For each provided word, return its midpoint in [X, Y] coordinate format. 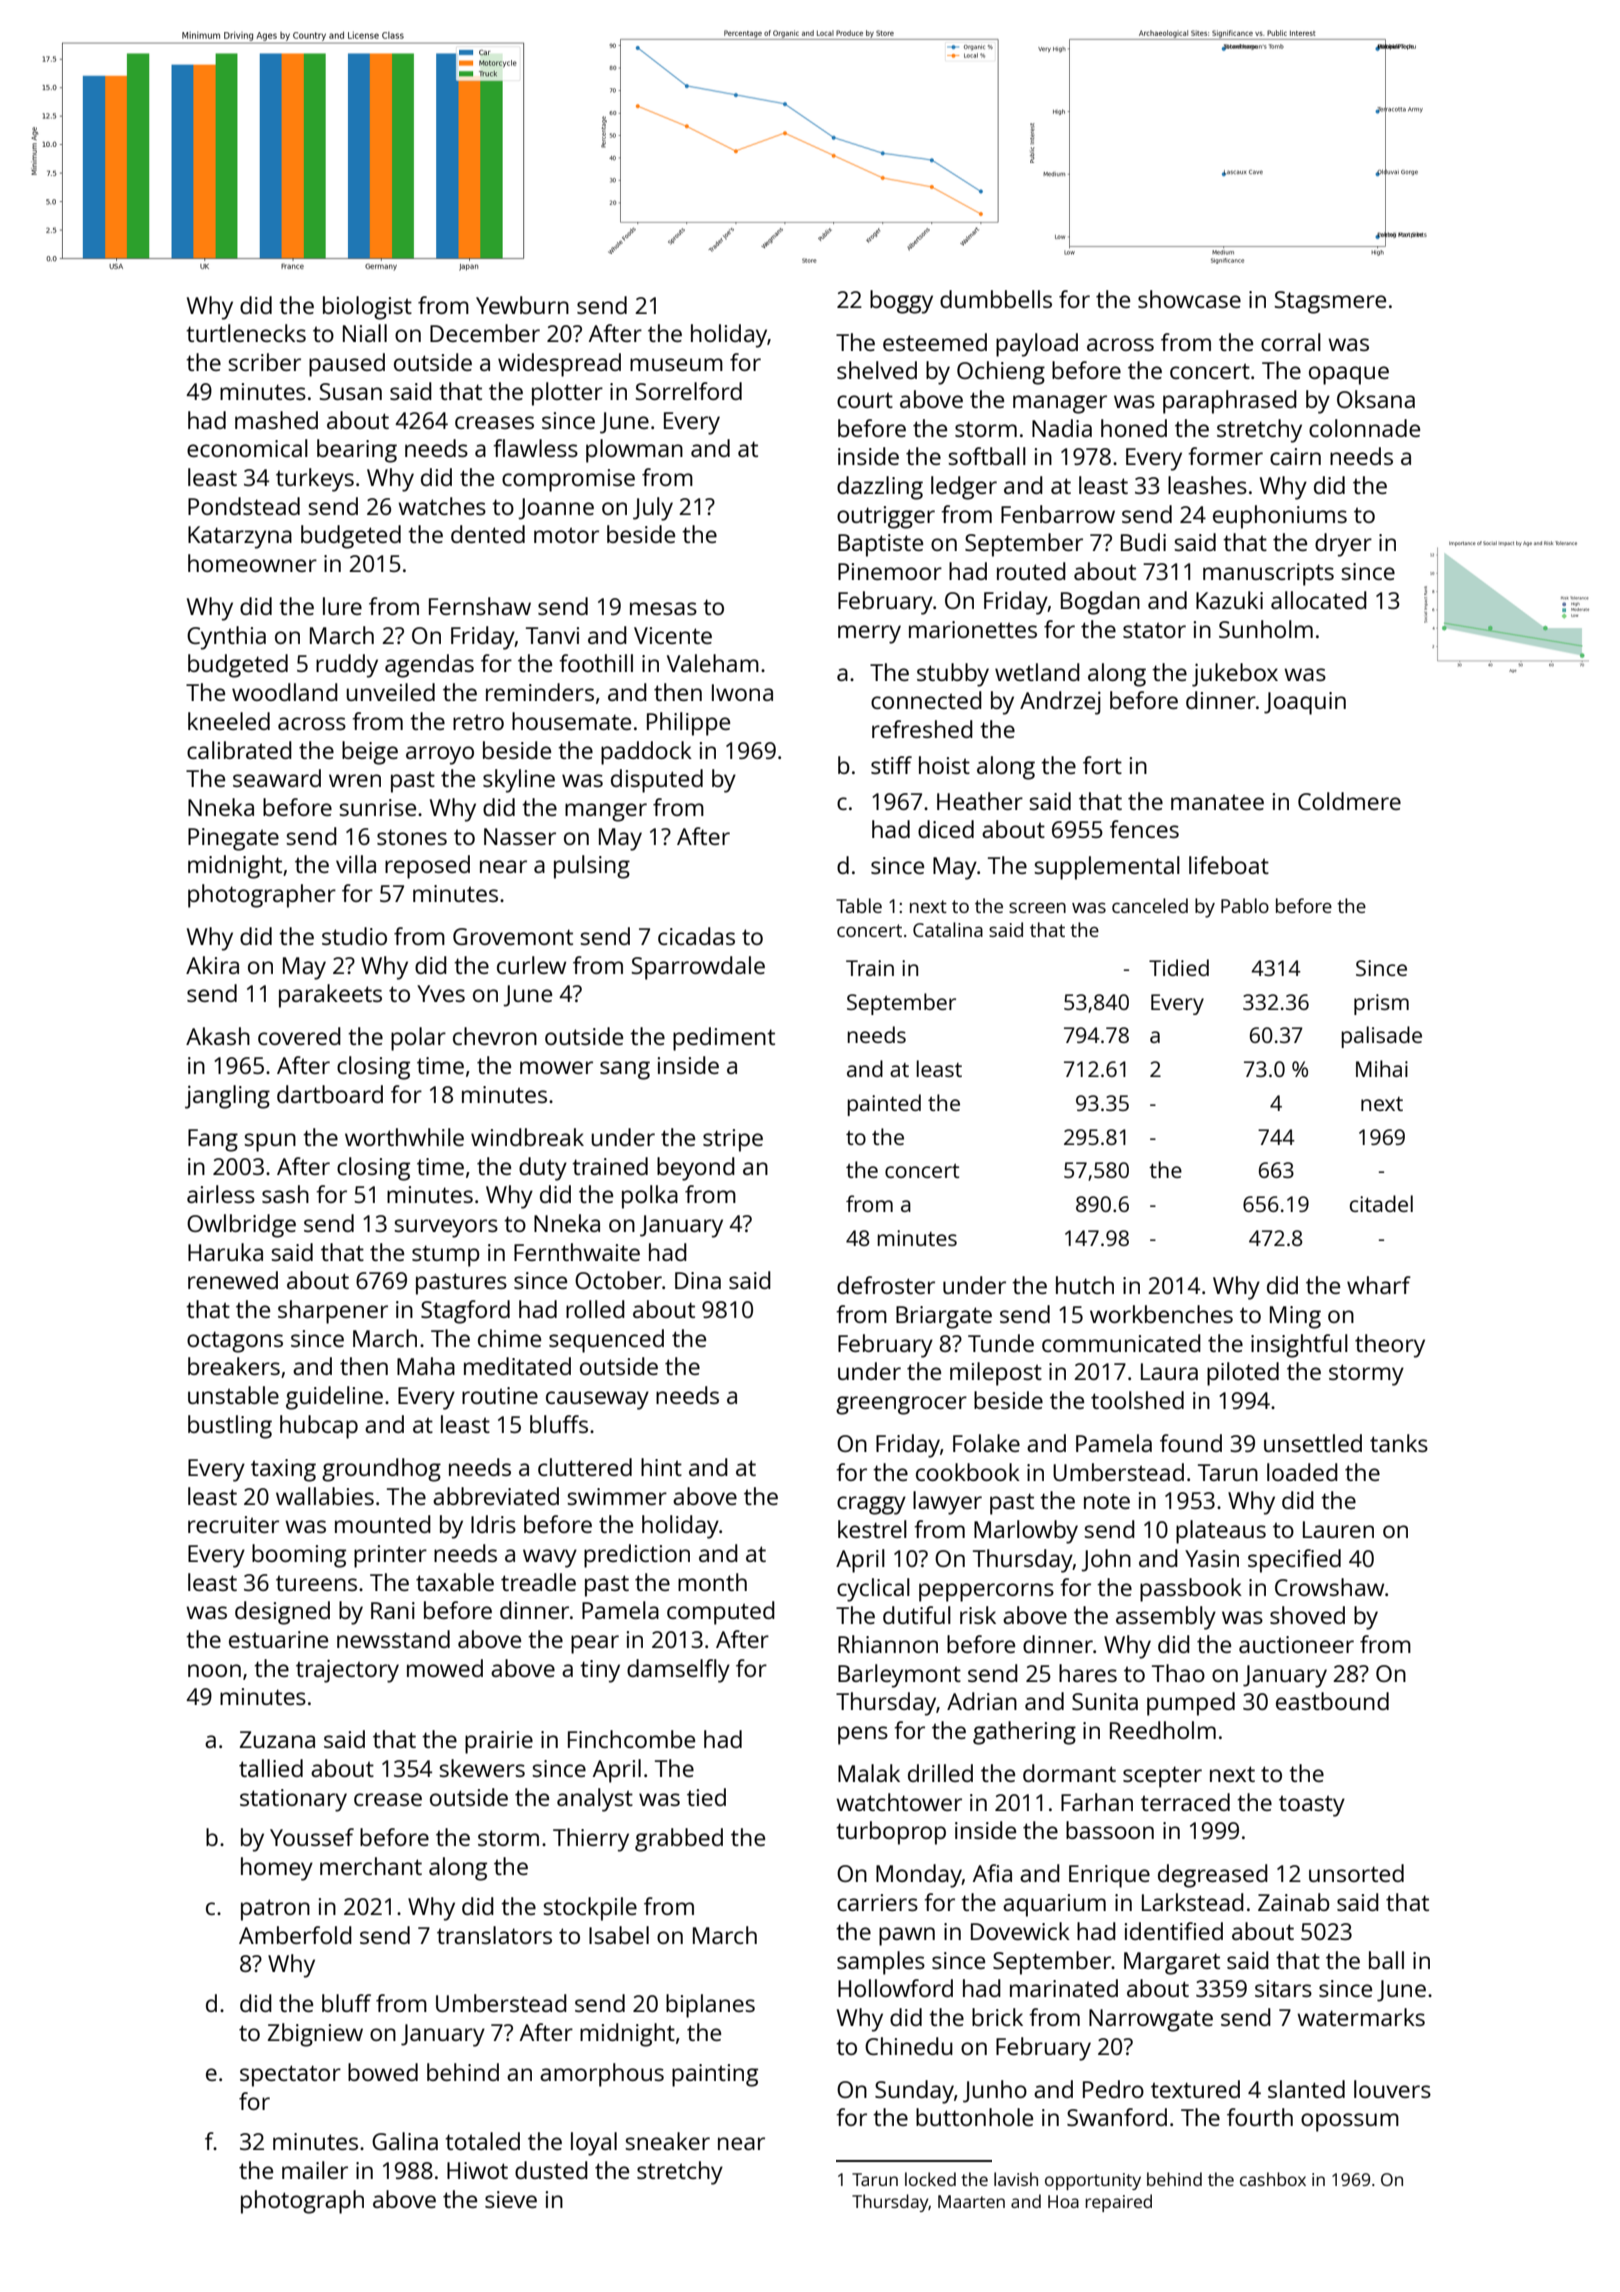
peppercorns [986, 1592]
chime [509, 1338]
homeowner [252, 563]
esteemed [935, 342]
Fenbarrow [1058, 514]
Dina [698, 1280]
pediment [724, 1039]
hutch [1085, 1285]
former [1225, 456]
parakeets [330, 996]
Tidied [1179, 967]
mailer [315, 2170]
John [1106, 1560]
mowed [445, 1668]
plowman [634, 451]
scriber [264, 362]
